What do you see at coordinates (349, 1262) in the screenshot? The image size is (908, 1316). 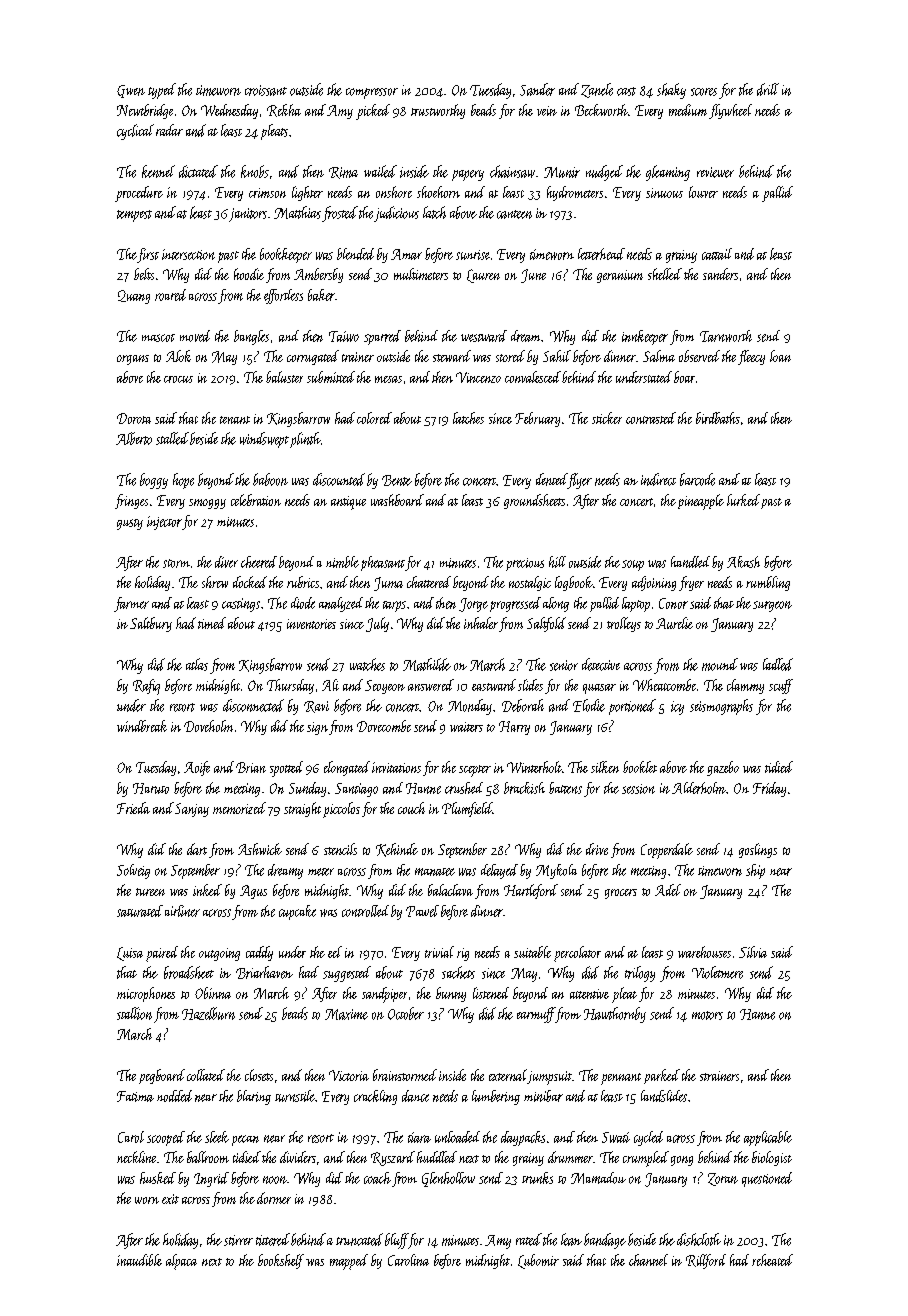 I see `mapped` at bounding box center [349, 1262].
